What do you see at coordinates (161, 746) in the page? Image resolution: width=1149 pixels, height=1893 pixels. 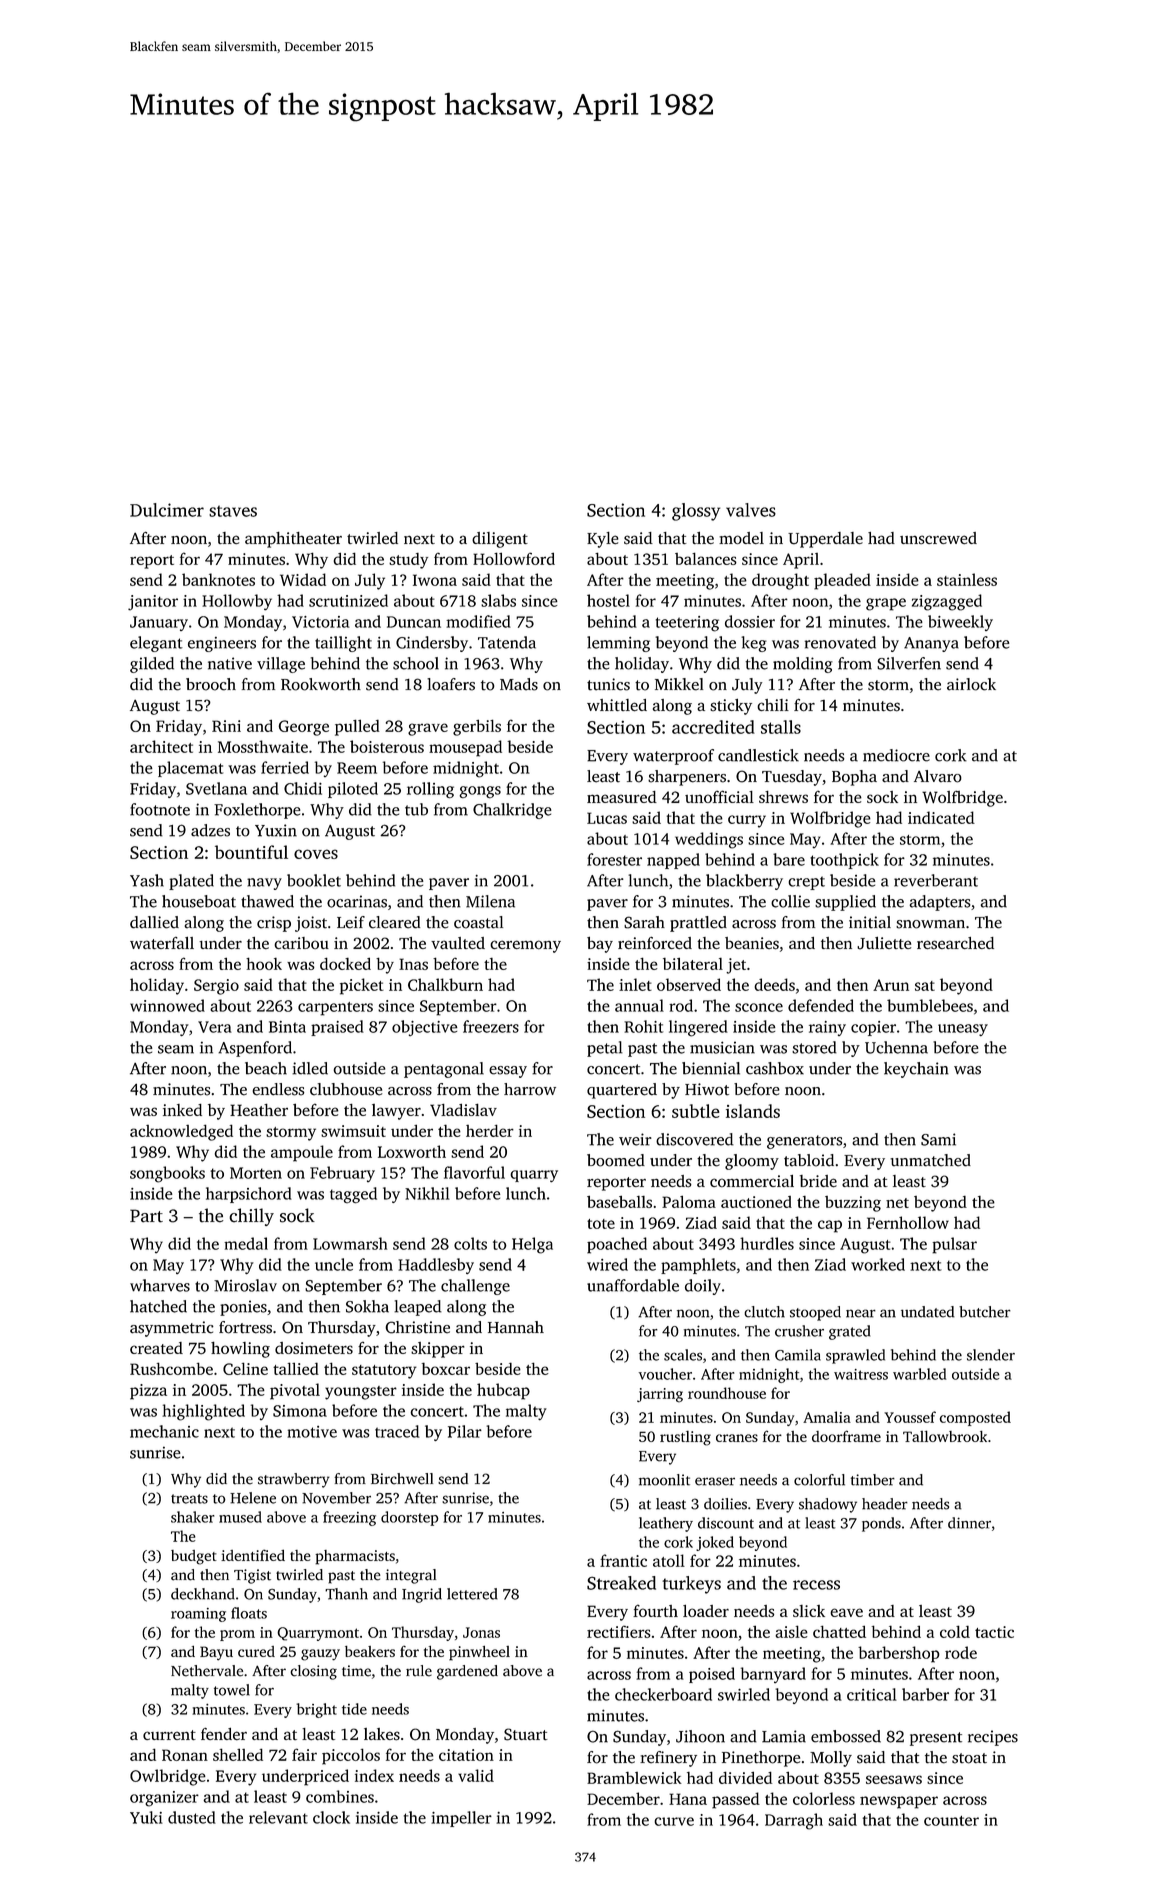 I see `architect` at bounding box center [161, 746].
